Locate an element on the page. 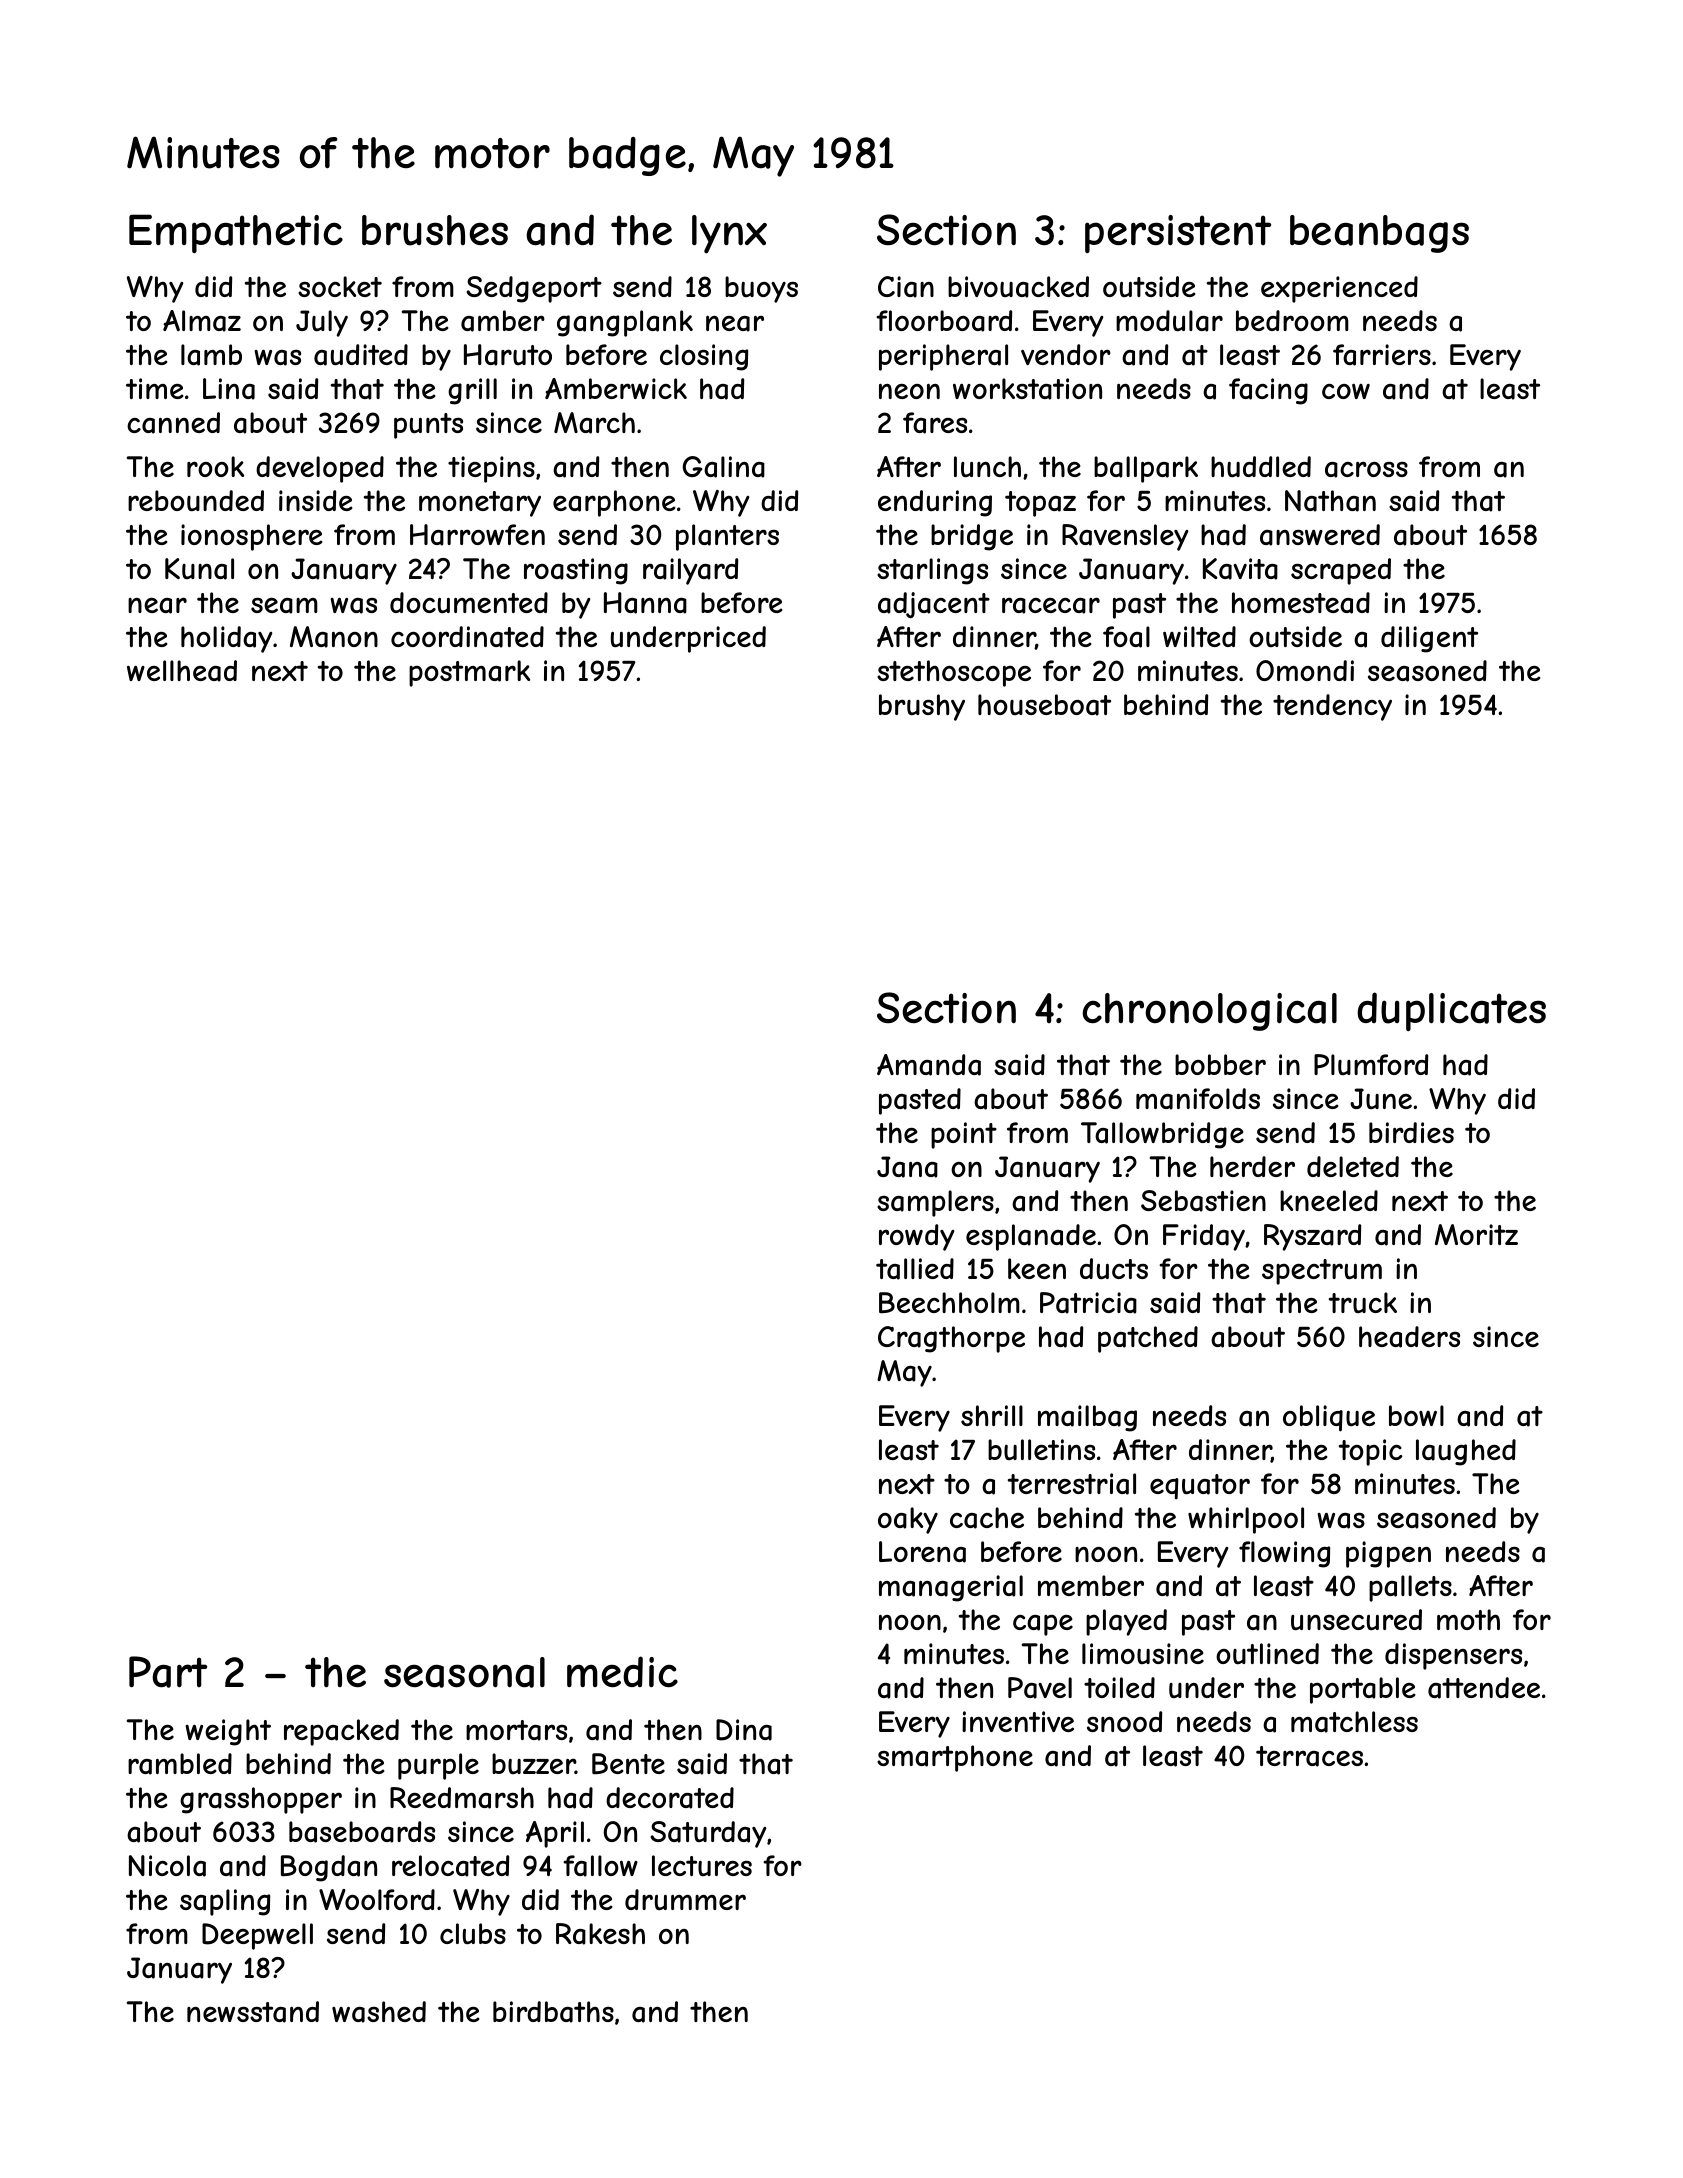 The height and width of the document is (2178, 1683). duplicates is located at coordinates (1451, 1011).
